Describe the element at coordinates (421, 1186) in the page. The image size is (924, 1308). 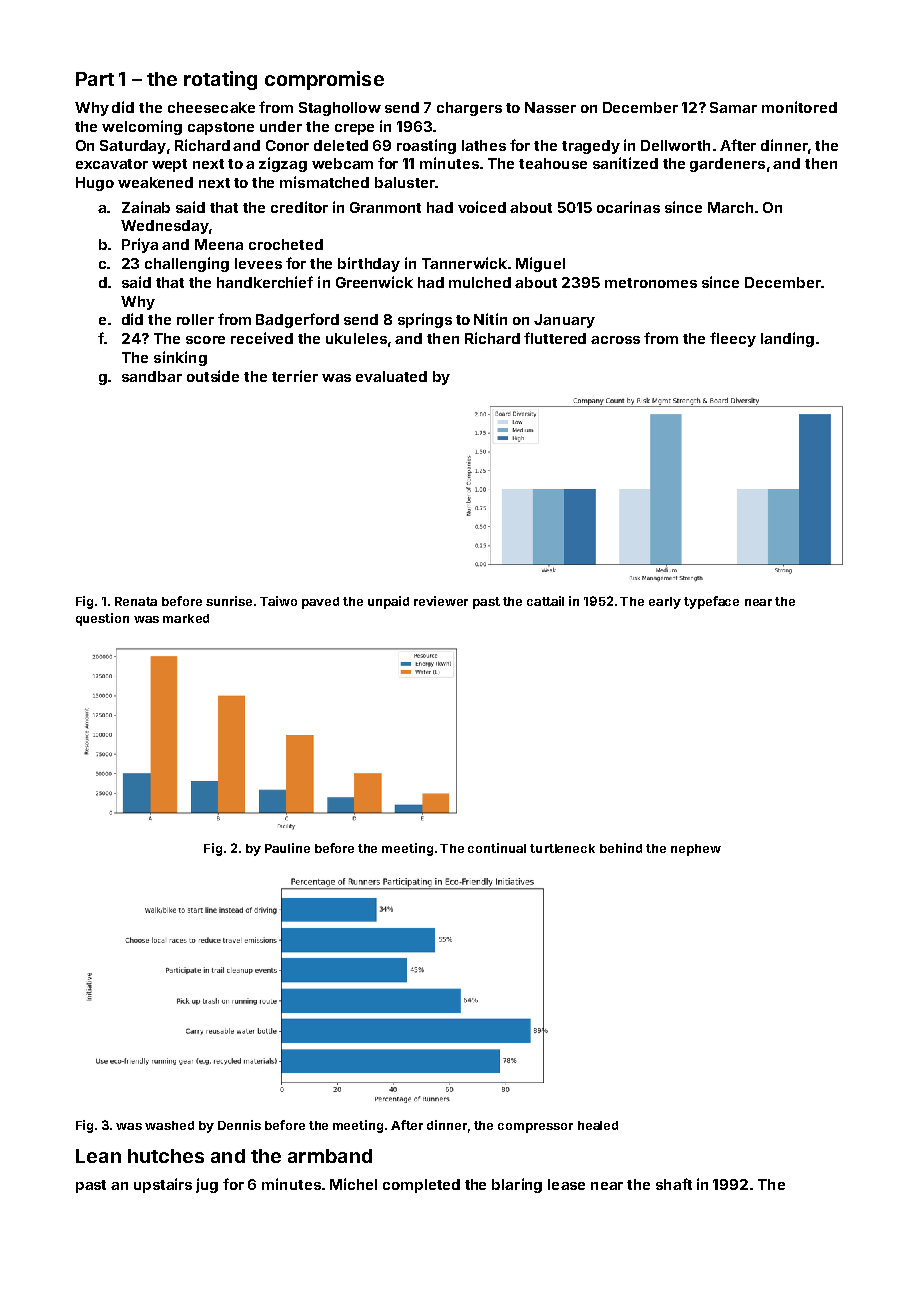
I see `completed` at that location.
